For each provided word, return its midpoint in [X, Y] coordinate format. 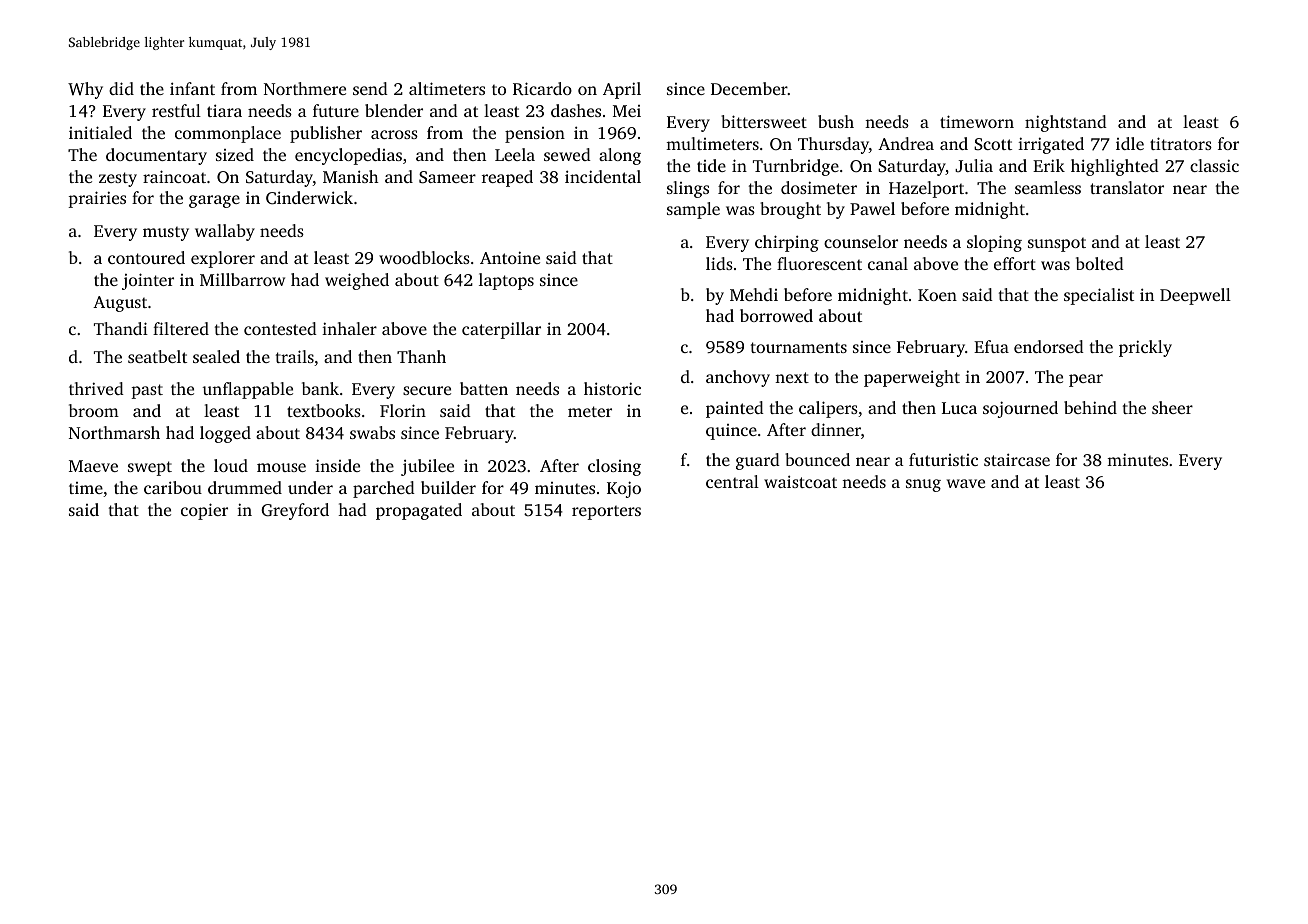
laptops [506, 281]
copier [204, 511]
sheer [1172, 407]
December [749, 88]
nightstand [1066, 123]
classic [1214, 165]
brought [790, 210]
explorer [223, 259]
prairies [97, 199]
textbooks [324, 410]
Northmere [305, 88]
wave [966, 483]
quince [731, 432]
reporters [606, 513]
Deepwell [1195, 296]
